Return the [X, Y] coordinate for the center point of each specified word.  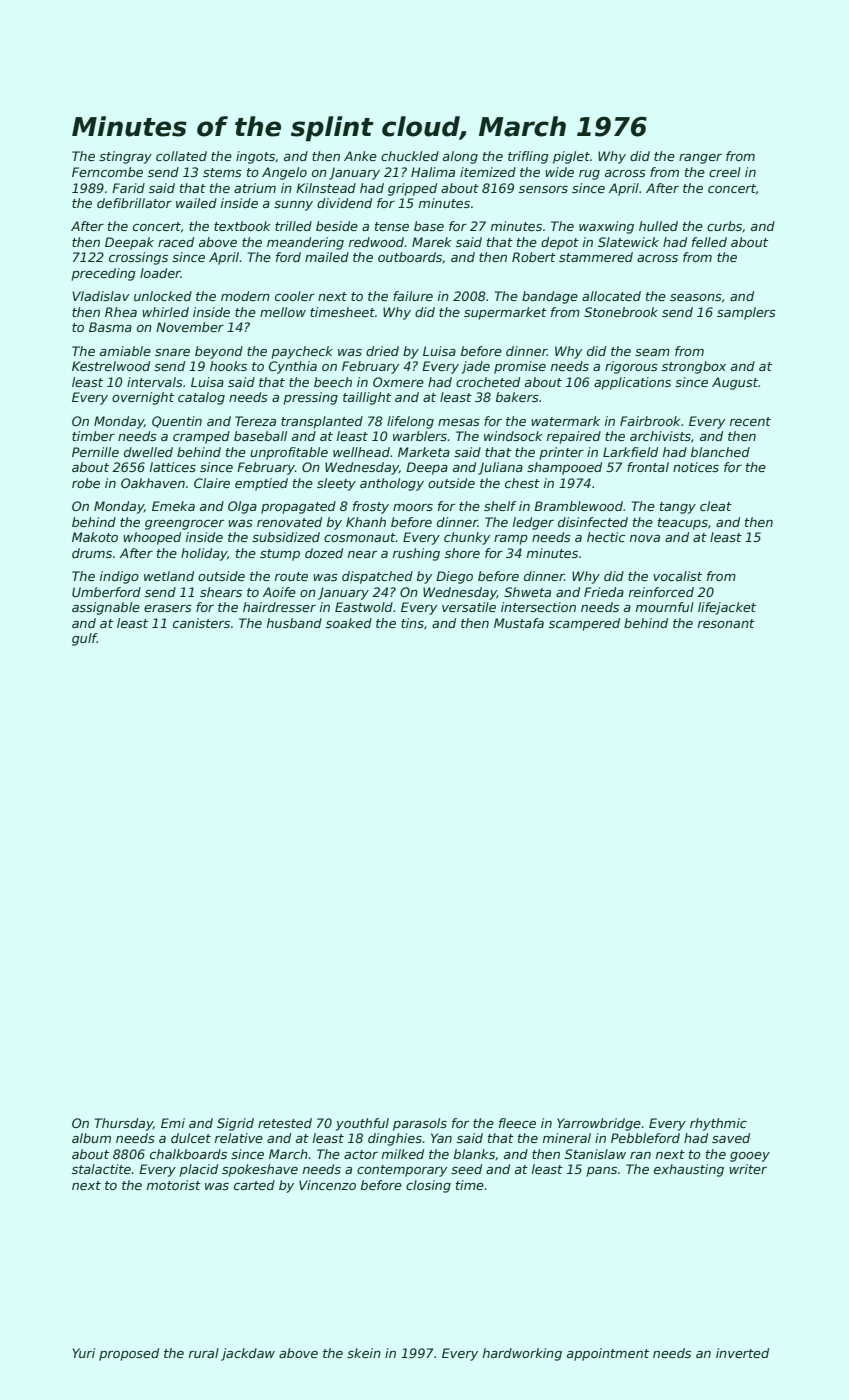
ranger [700, 159]
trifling [528, 157]
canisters [201, 623]
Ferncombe [107, 172]
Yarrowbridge [599, 1124]
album [91, 1138]
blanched [720, 452]
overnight [143, 398]
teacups [683, 524]
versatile [469, 607]
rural [204, 1353]
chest [522, 483]
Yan [441, 1138]
